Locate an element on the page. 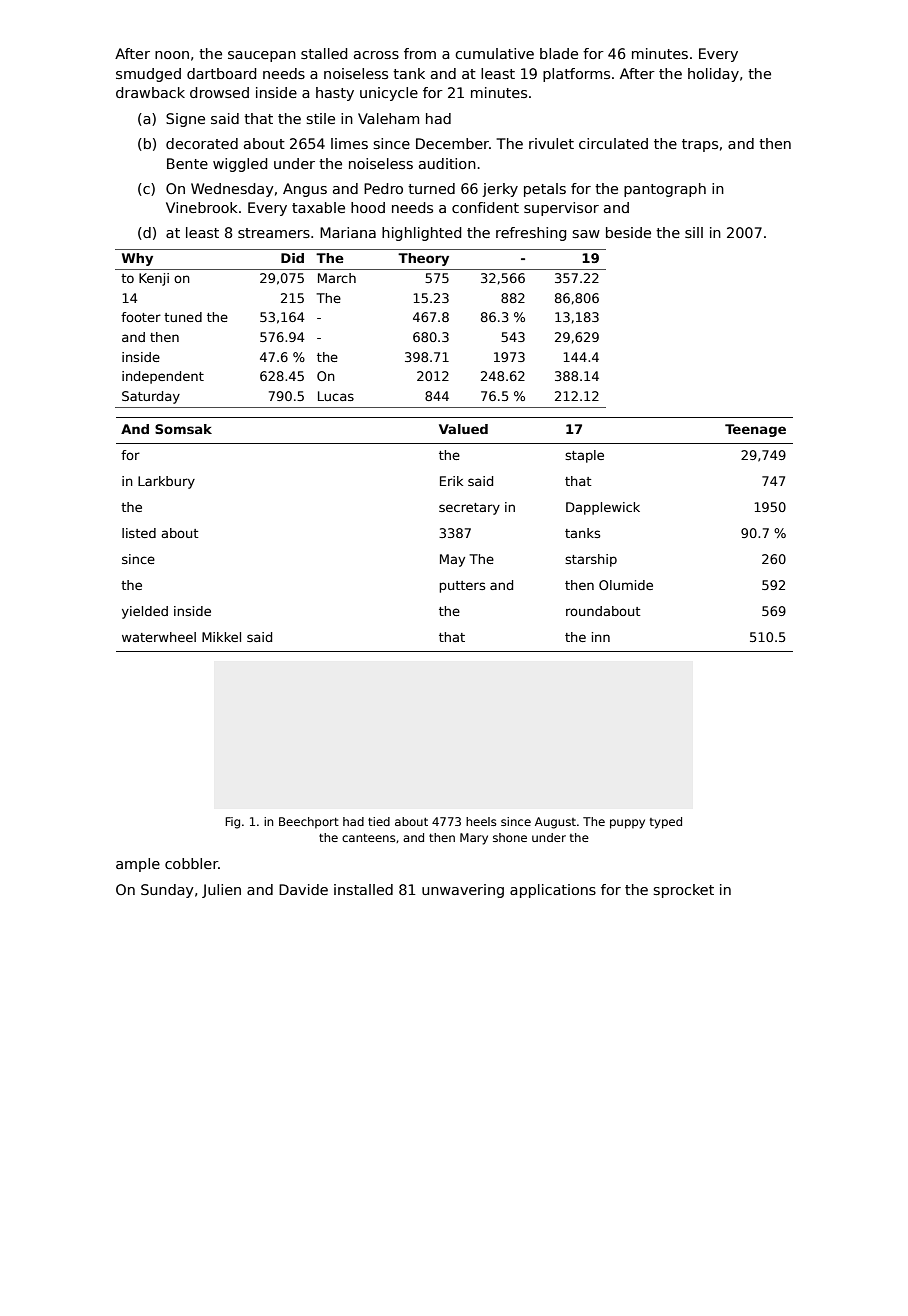  heels is located at coordinates (481, 821).
